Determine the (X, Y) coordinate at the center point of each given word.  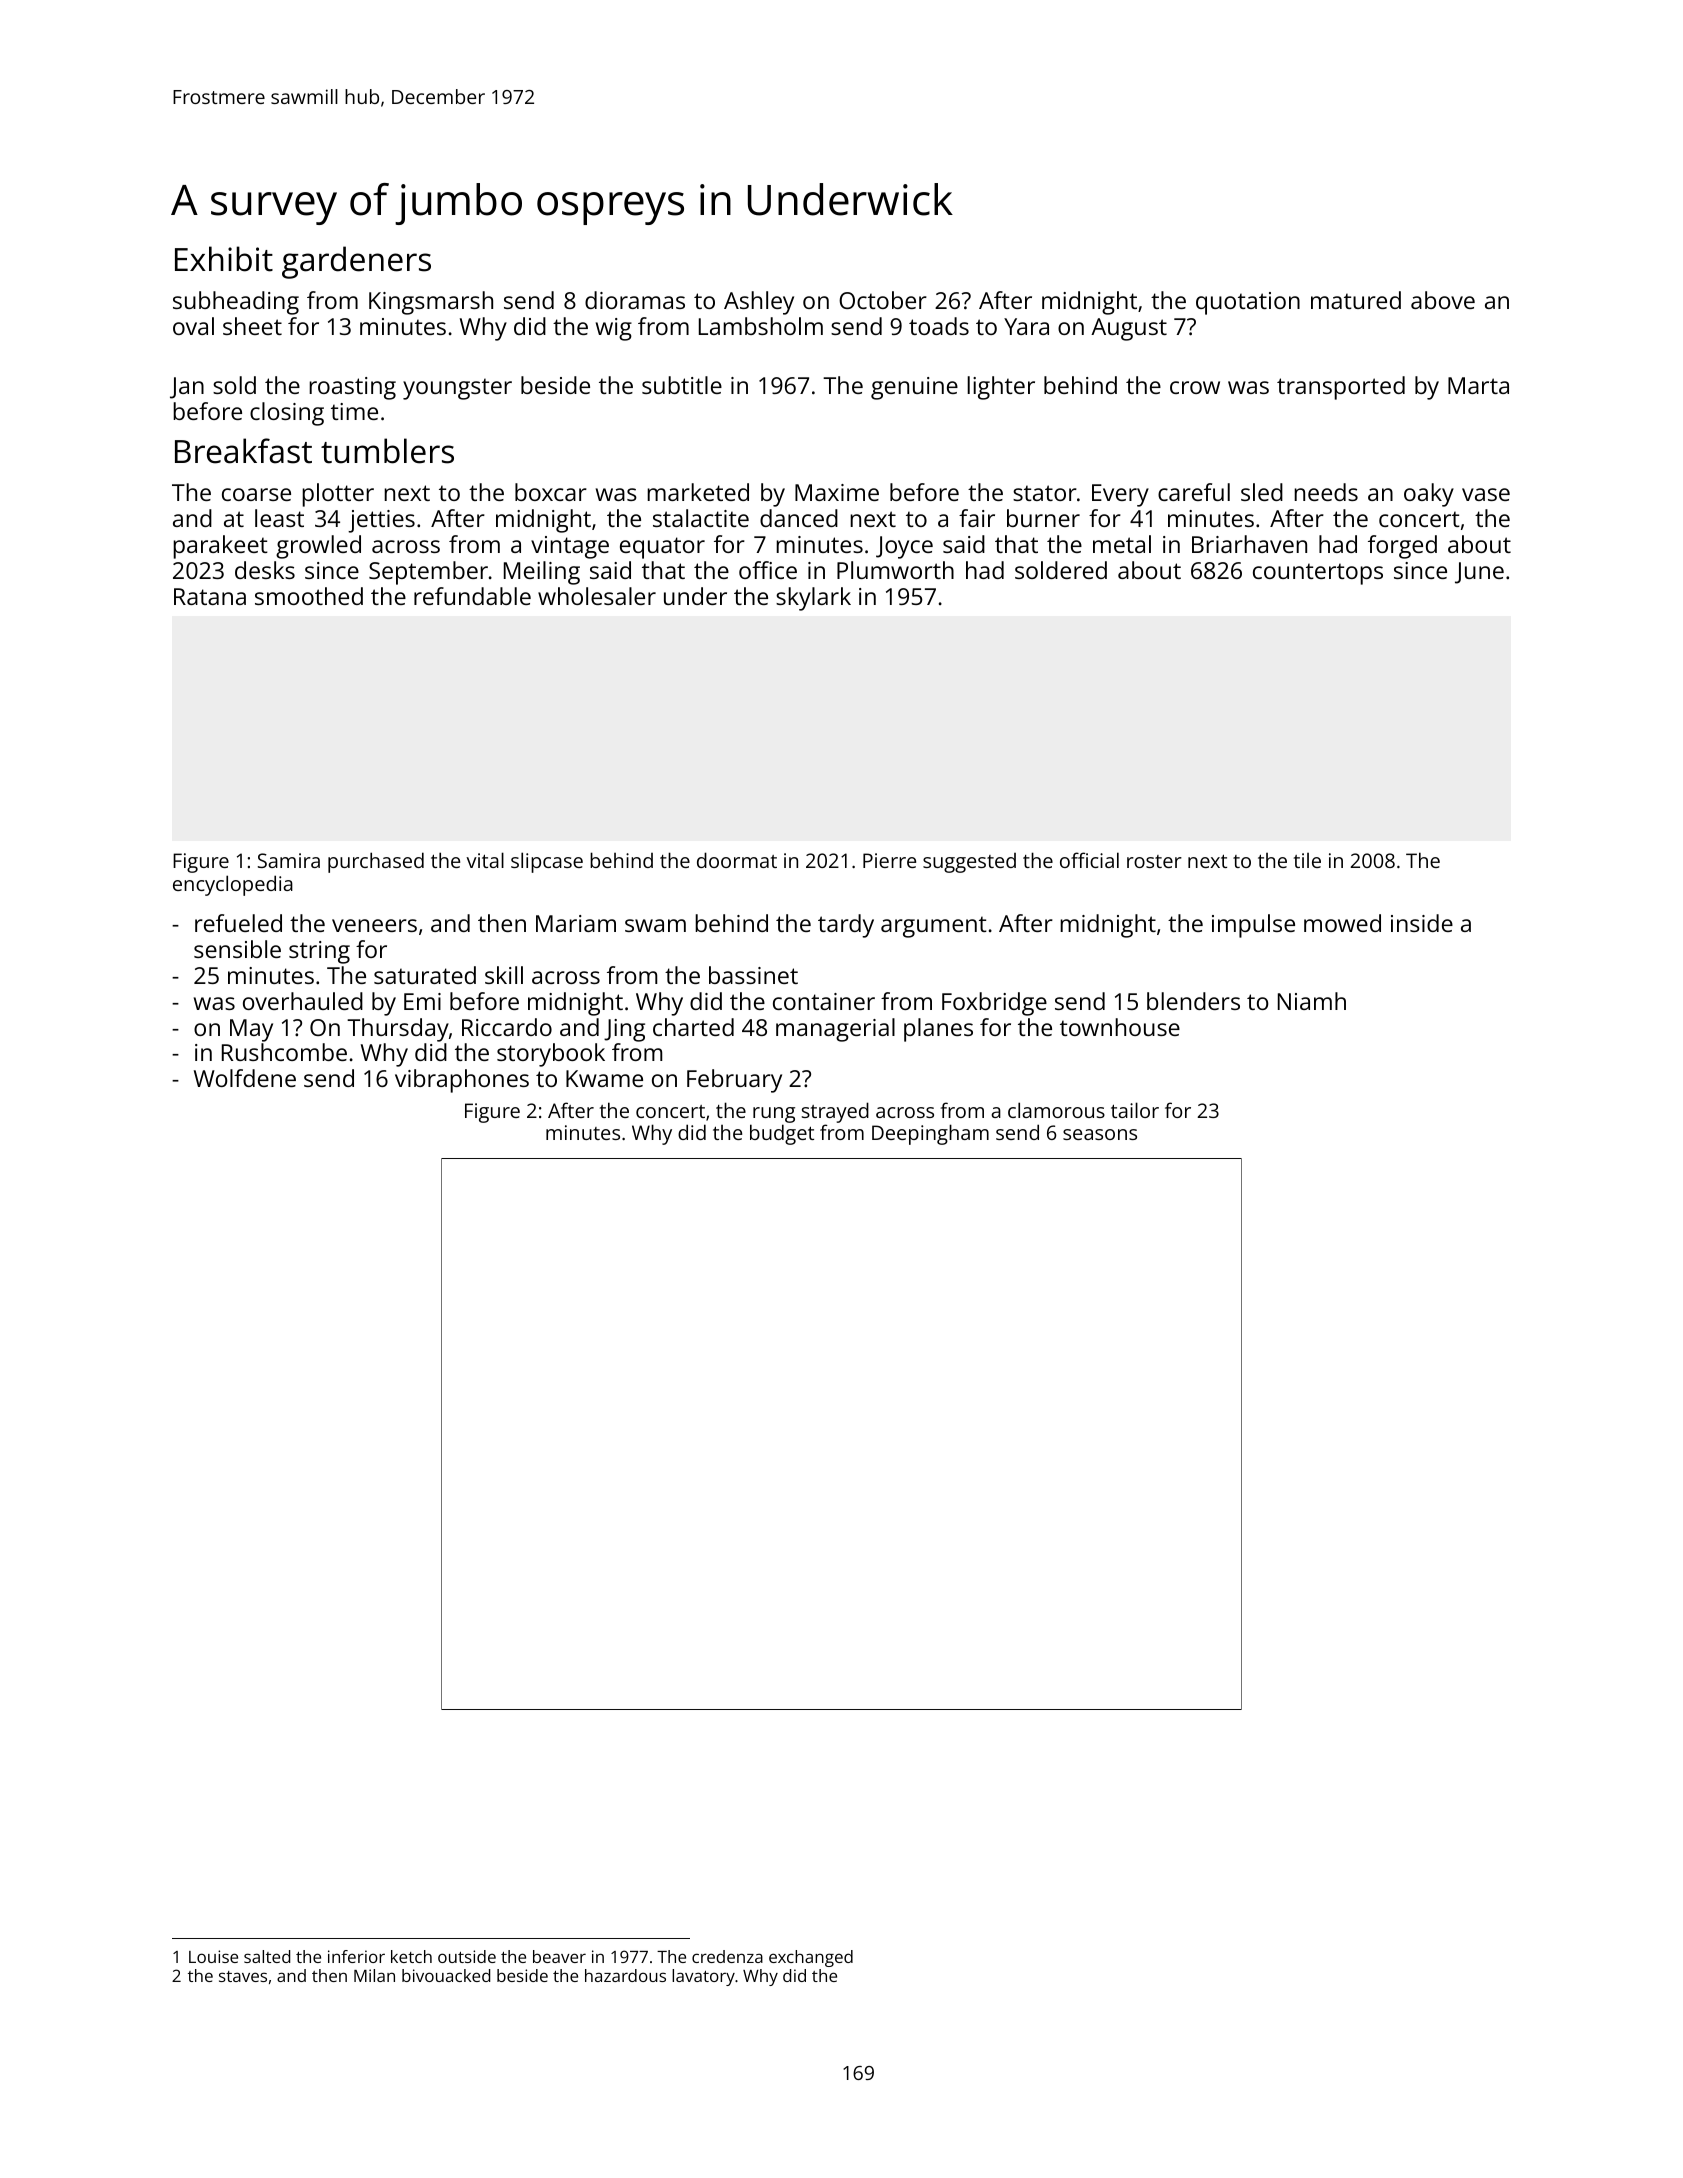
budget (782, 1135)
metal (1122, 544)
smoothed (309, 596)
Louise (213, 1956)
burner (1043, 518)
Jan (187, 388)
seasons (1100, 1134)
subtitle (682, 385)
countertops (1318, 574)
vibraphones (462, 1081)
